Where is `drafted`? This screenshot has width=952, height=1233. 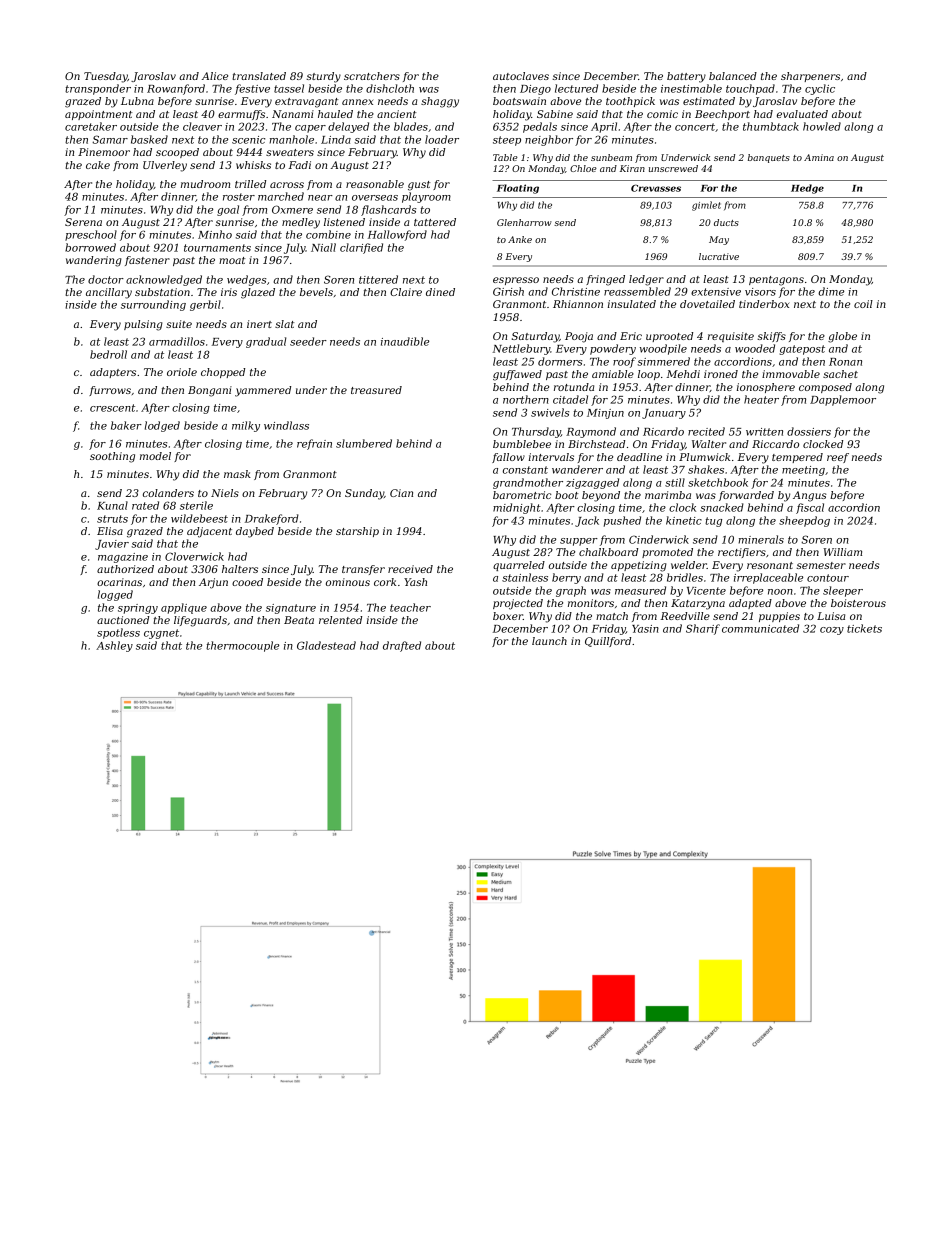
drafted is located at coordinates (402, 646).
